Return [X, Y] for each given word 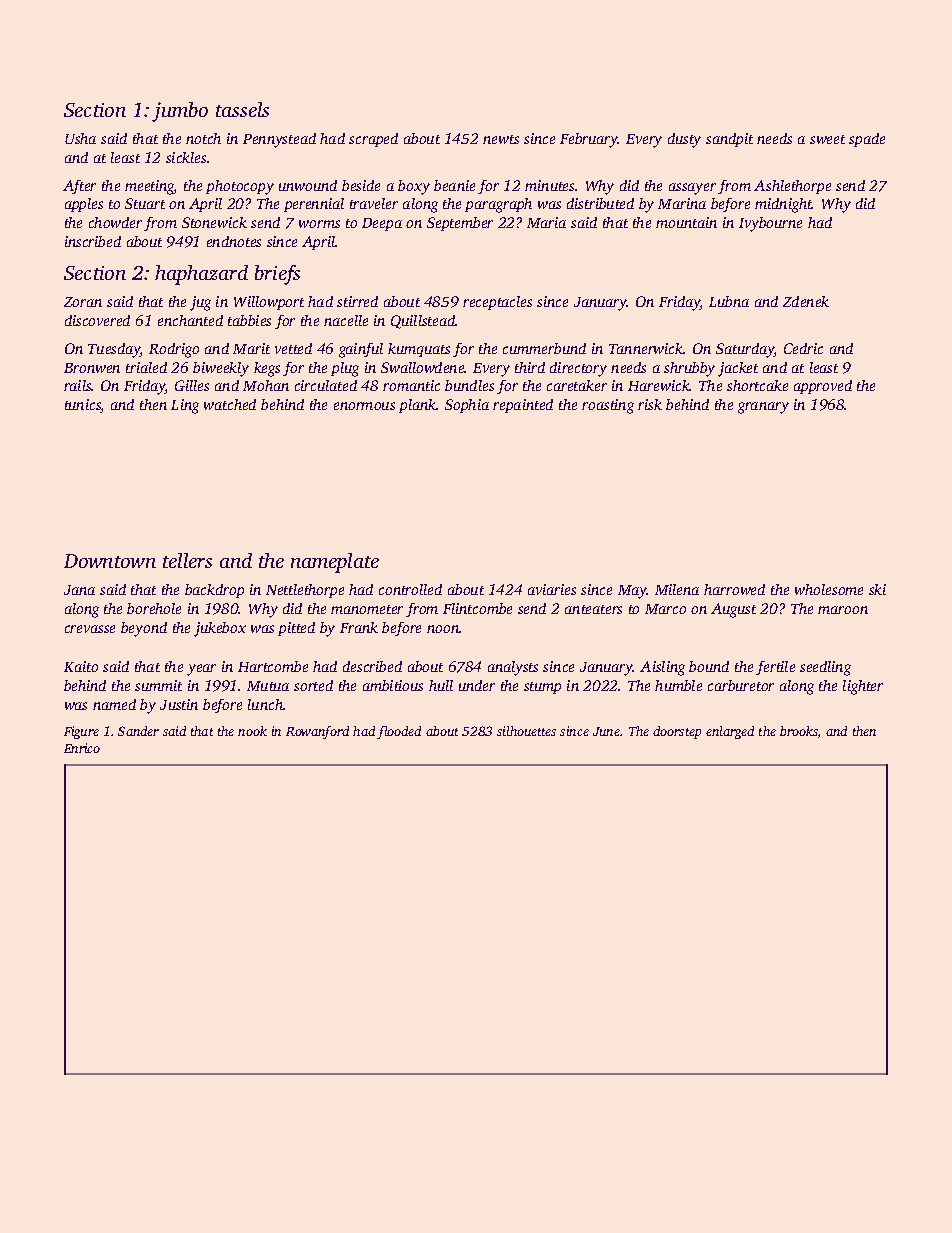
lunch [265, 704]
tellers [187, 560]
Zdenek [806, 301]
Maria [546, 222]
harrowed [734, 589]
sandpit [729, 140]
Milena [677, 589]
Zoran [83, 302]
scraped [373, 140]
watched [230, 404]
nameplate [335, 563]
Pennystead [279, 140]
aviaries [552, 589]
